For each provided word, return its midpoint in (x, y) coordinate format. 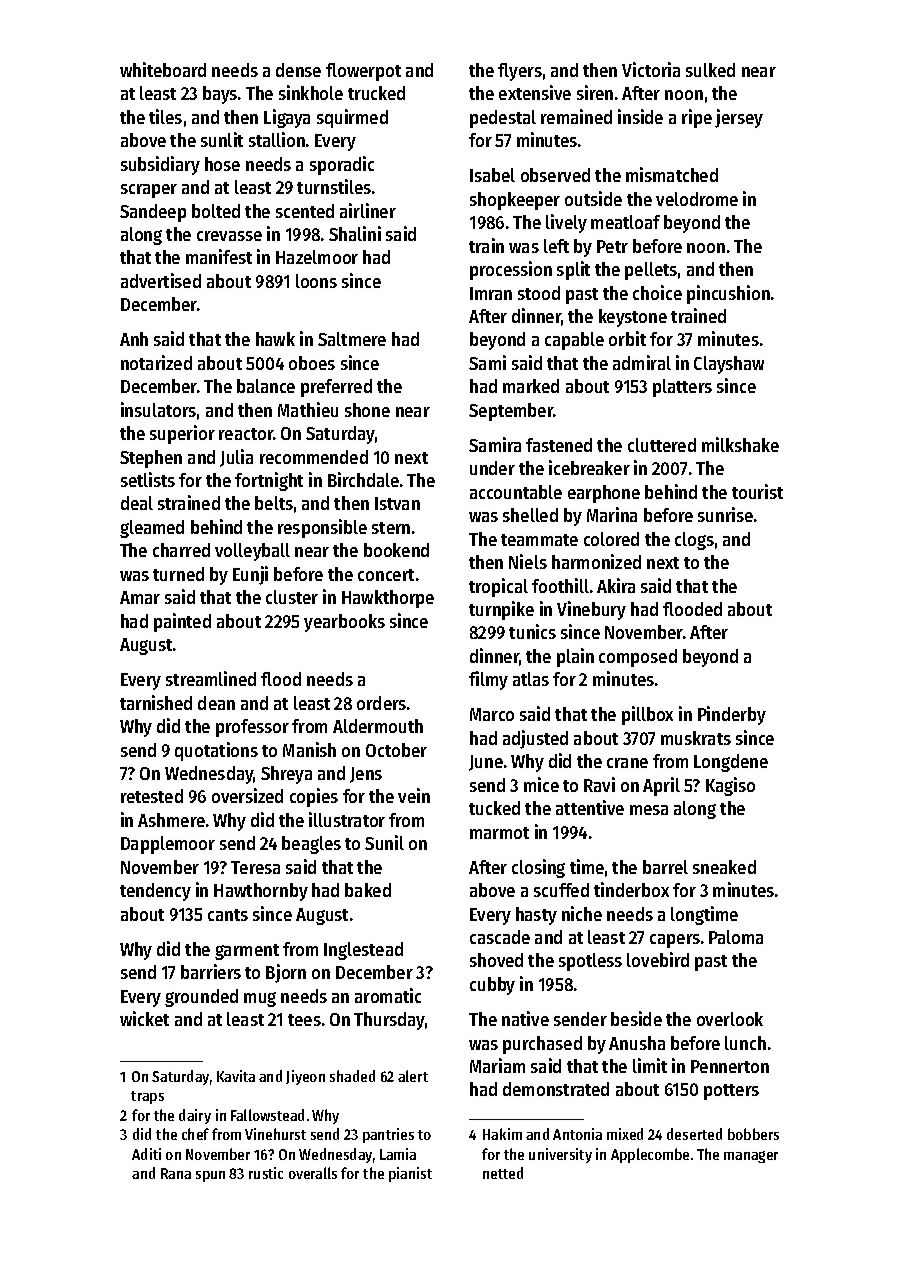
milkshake (740, 444)
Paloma (736, 937)
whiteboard (163, 69)
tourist (757, 491)
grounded (201, 998)
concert (386, 575)
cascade (500, 937)
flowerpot (363, 72)
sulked (710, 70)
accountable (516, 492)
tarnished (156, 702)
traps (147, 1097)
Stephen (151, 459)
